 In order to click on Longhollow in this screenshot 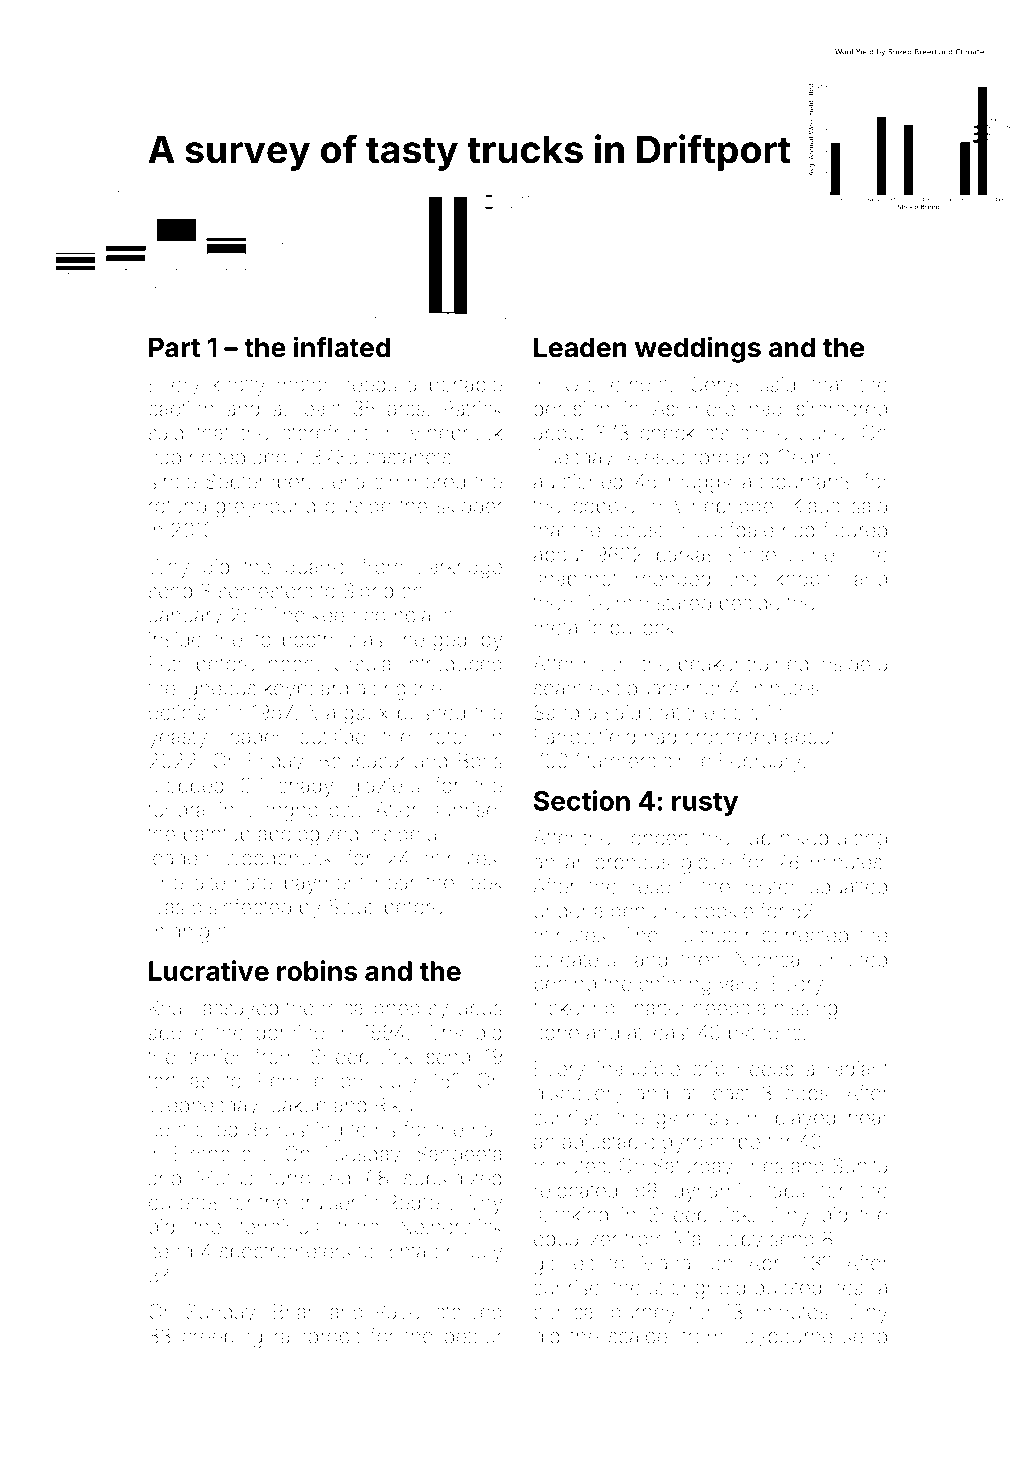, I will do `click(302, 812)`.
